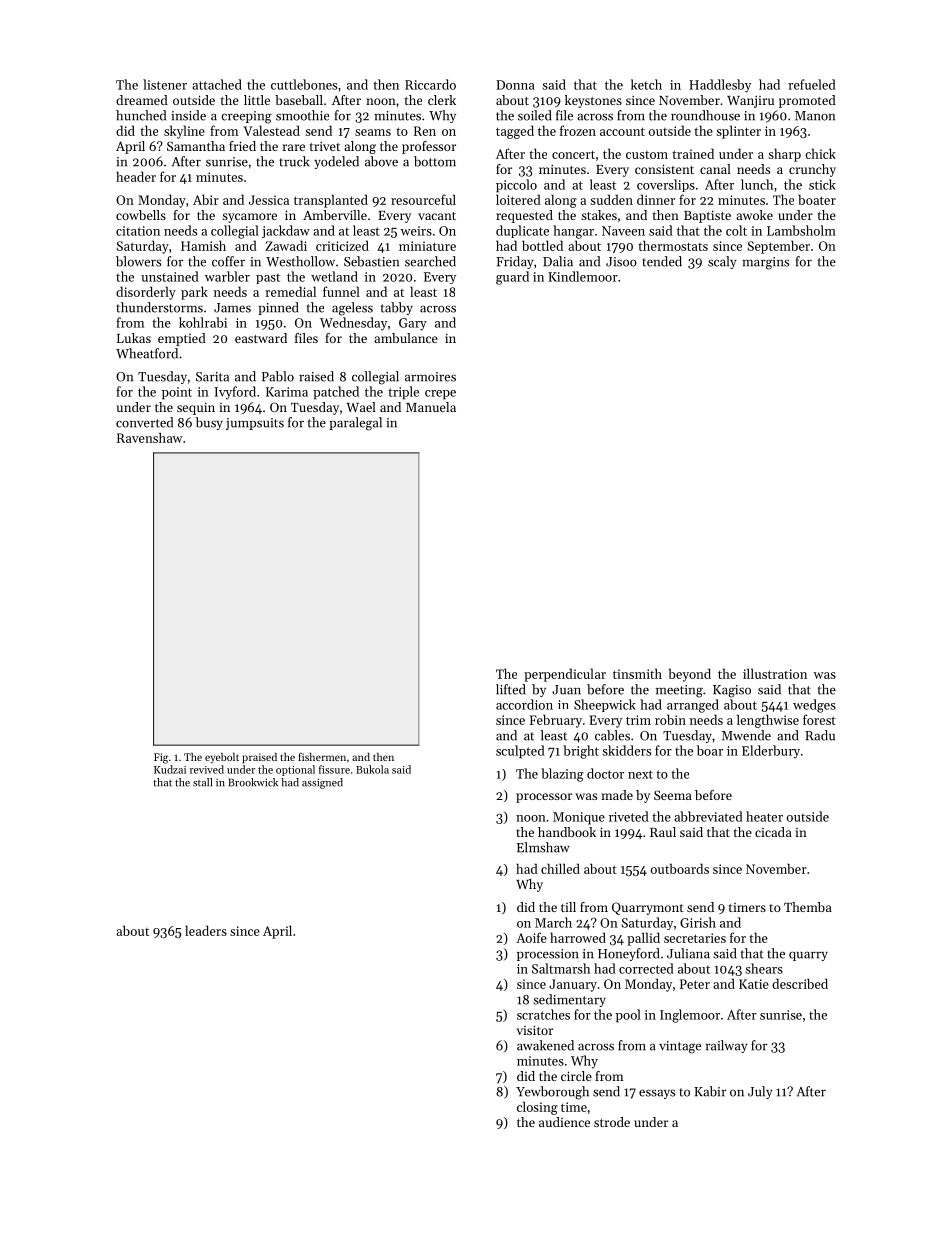 The height and width of the screenshot is (1233, 952). What do you see at coordinates (760, 1092) in the screenshot?
I see `July` at bounding box center [760, 1092].
